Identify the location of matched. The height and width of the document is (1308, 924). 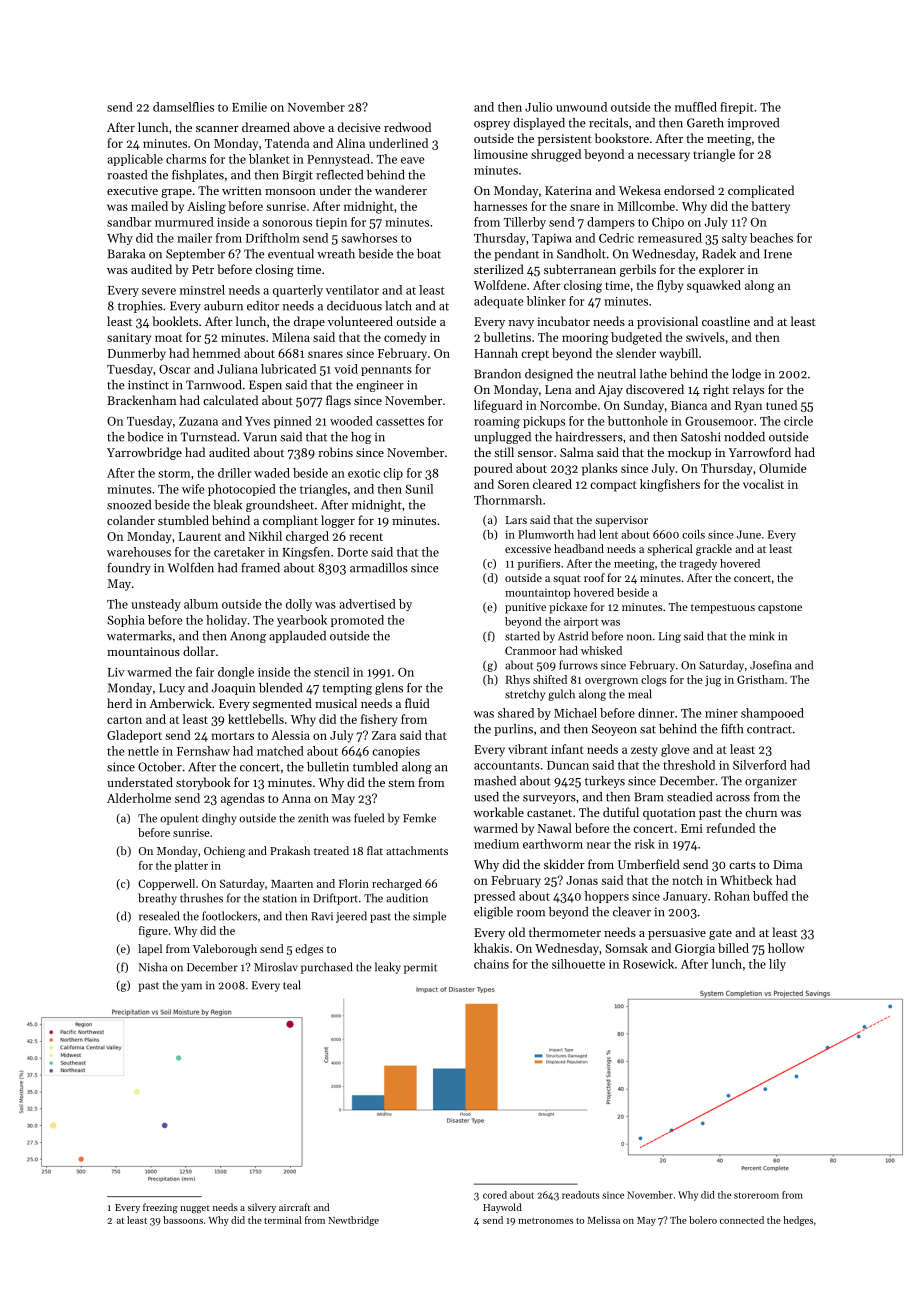
(280, 751).
